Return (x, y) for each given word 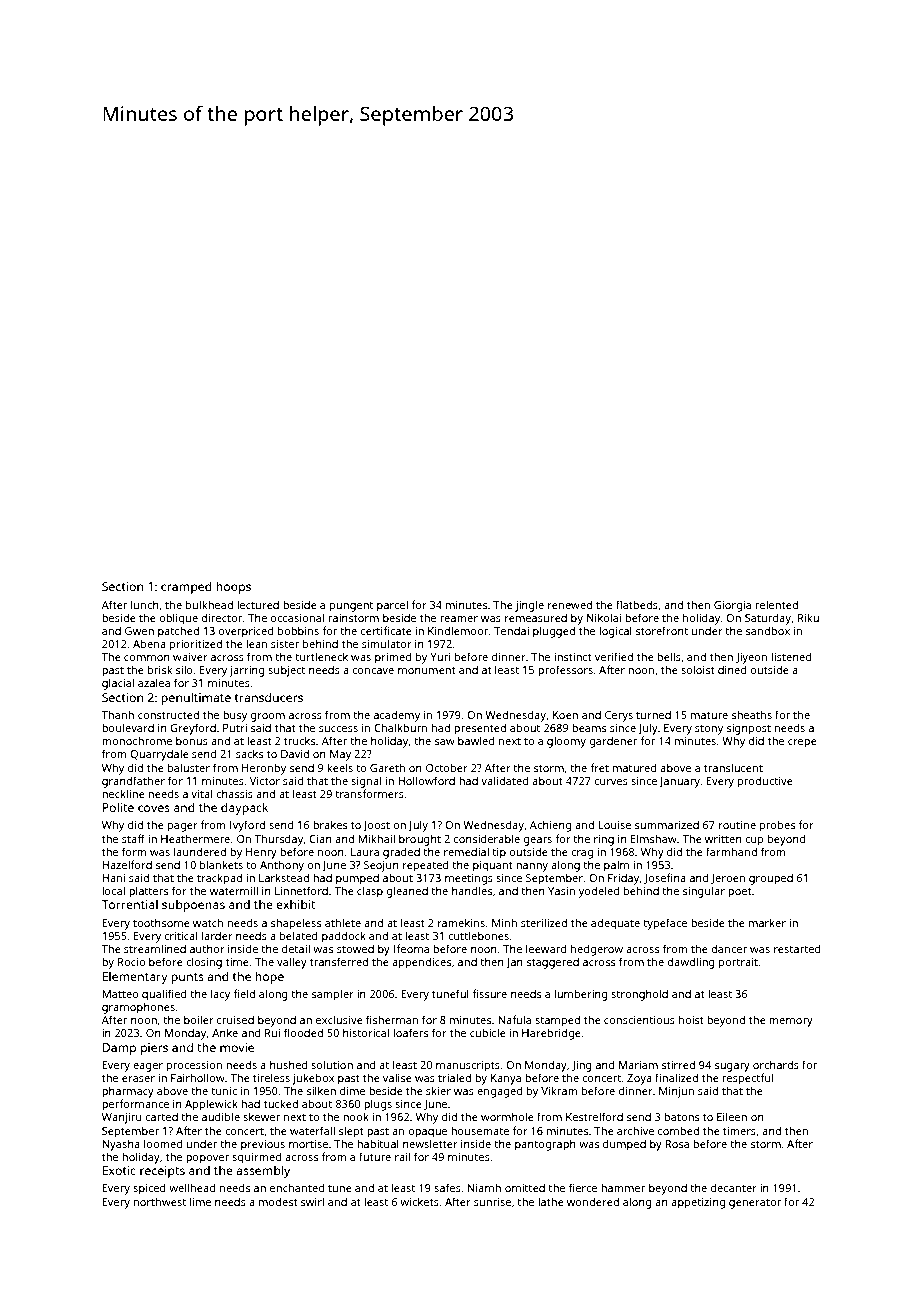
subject (286, 671)
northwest (160, 1201)
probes (777, 826)
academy (397, 716)
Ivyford (247, 826)
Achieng (550, 826)
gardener (613, 742)
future (375, 1156)
